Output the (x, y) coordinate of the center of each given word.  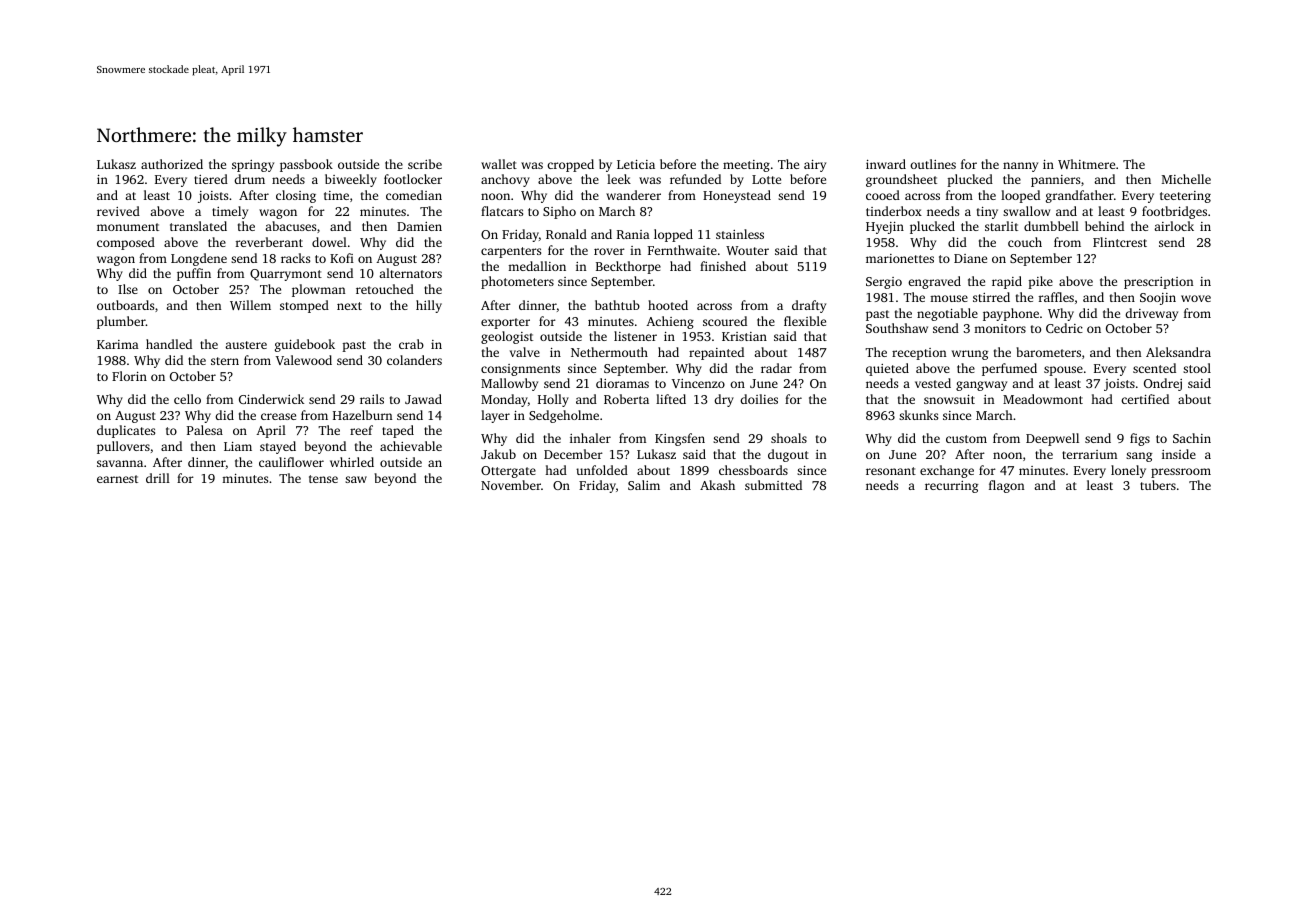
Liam (238, 446)
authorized (172, 164)
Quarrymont (286, 275)
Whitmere (1086, 164)
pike (1040, 282)
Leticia (636, 164)
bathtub (617, 305)
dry (724, 400)
